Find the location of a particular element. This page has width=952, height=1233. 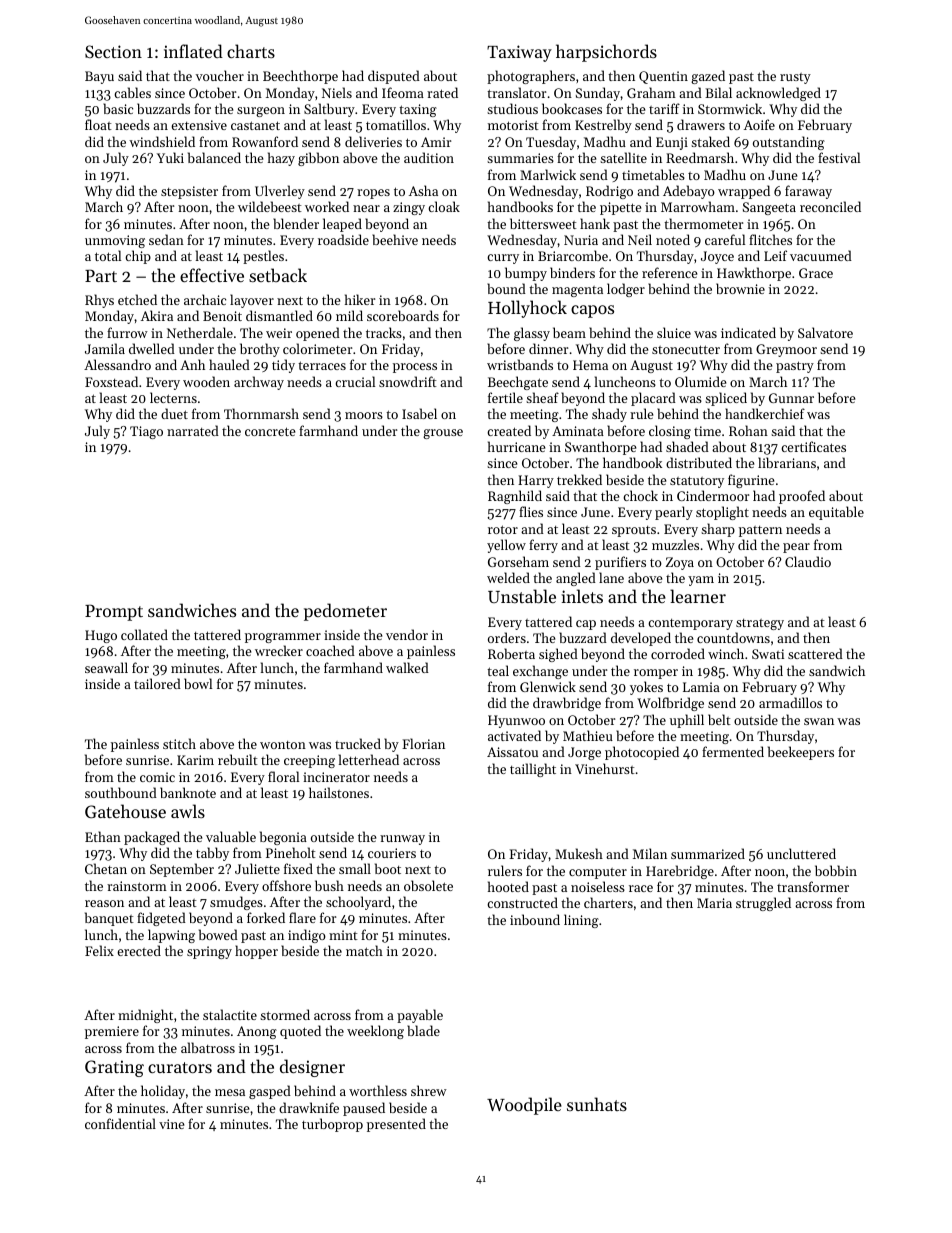

Yuki is located at coordinates (170, 157).
